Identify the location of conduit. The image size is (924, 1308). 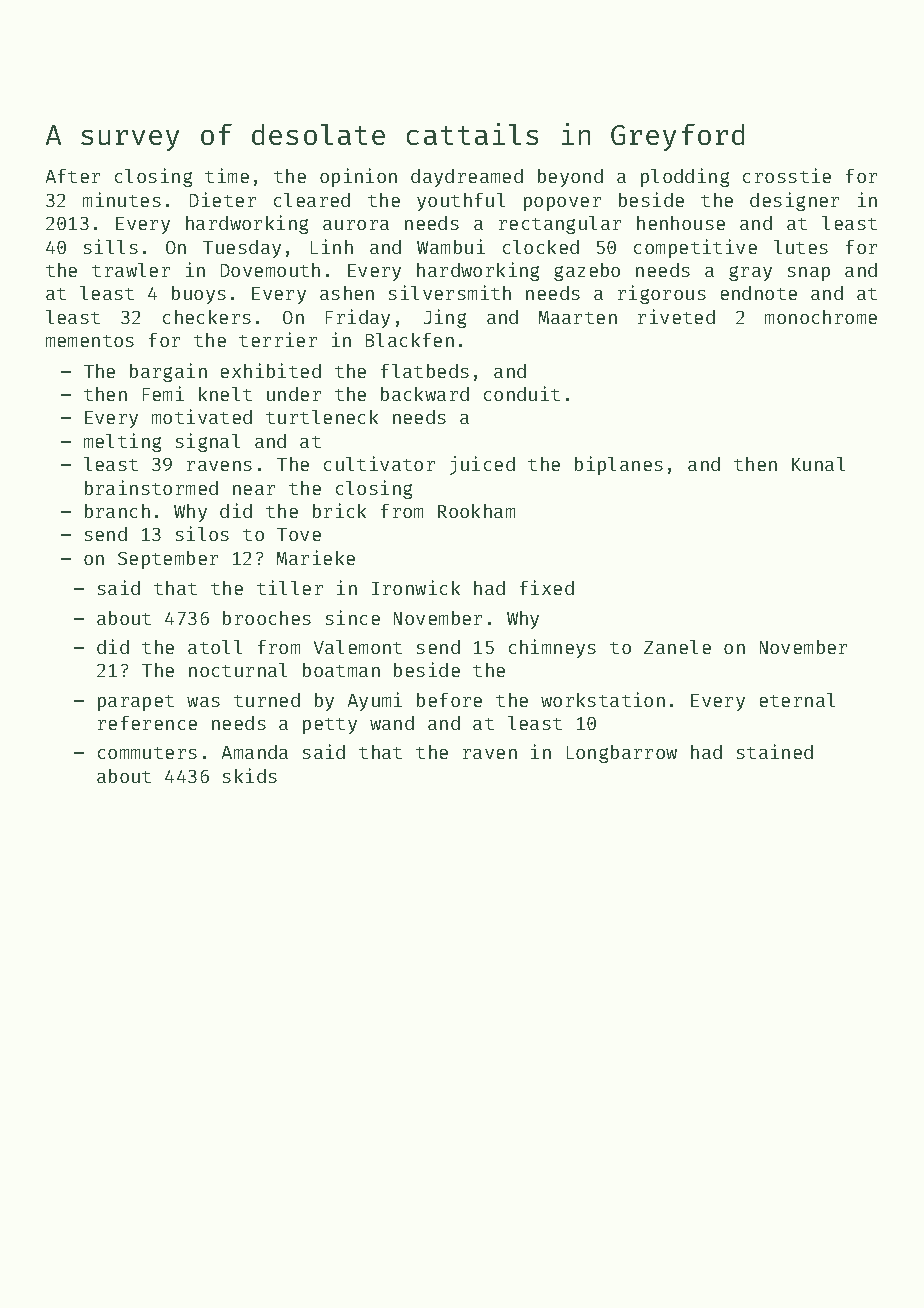
(522, 393).
